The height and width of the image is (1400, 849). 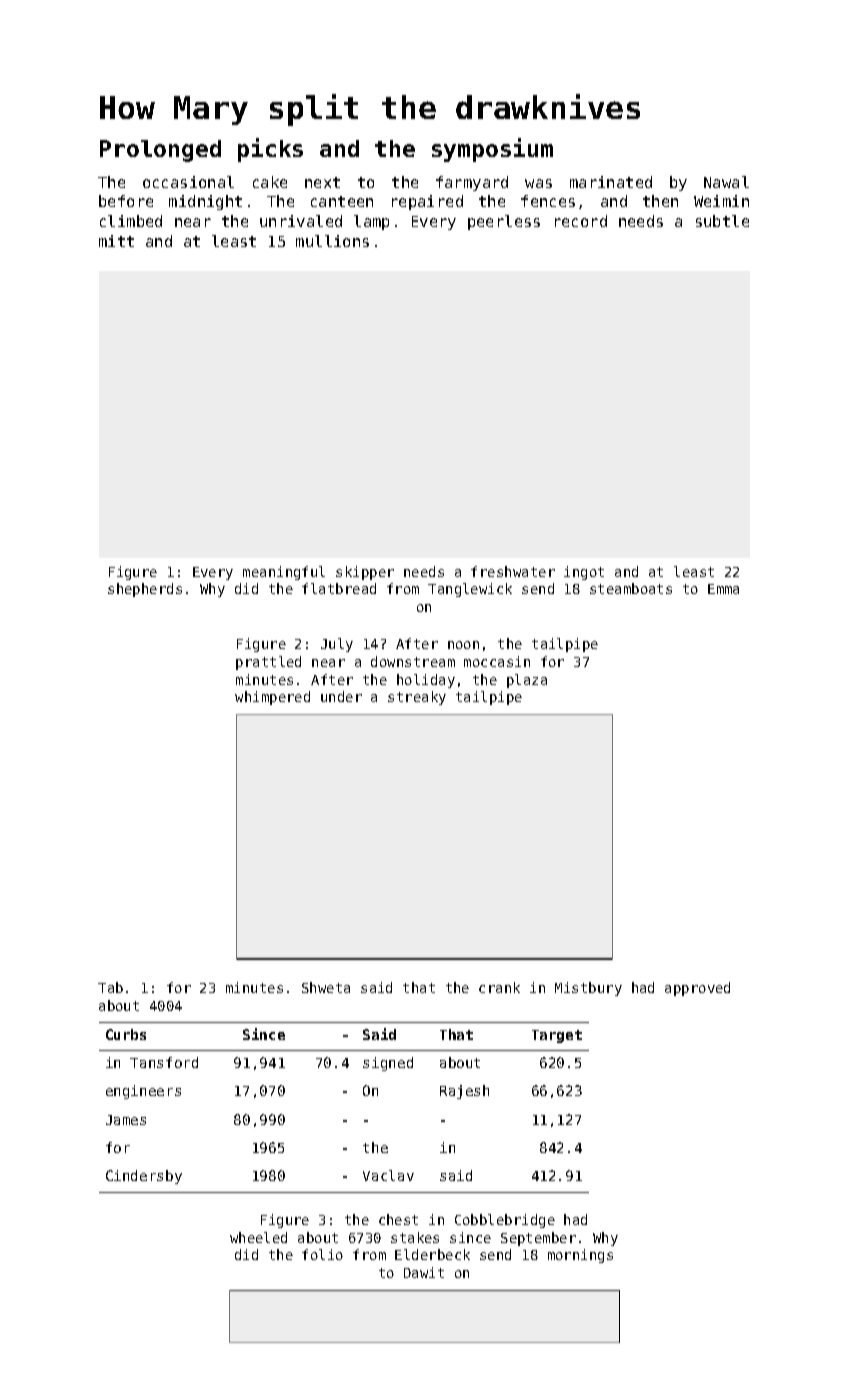 What do you see at coordinates (110, 987) in the image?
I see `Tab` at bounding box center [110, 987].
